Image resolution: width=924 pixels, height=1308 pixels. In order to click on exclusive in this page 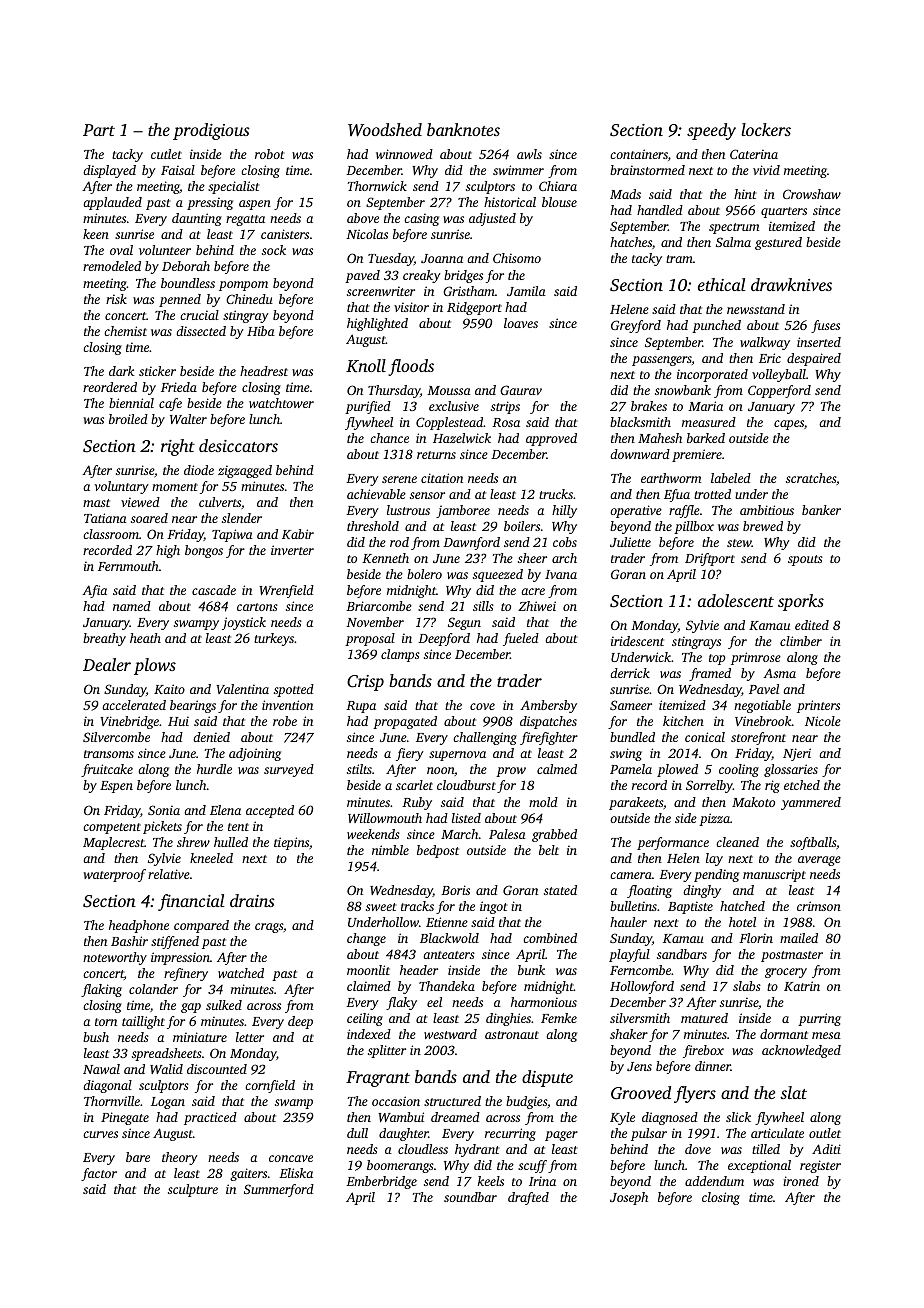, I will do `click(454, 406)`.
